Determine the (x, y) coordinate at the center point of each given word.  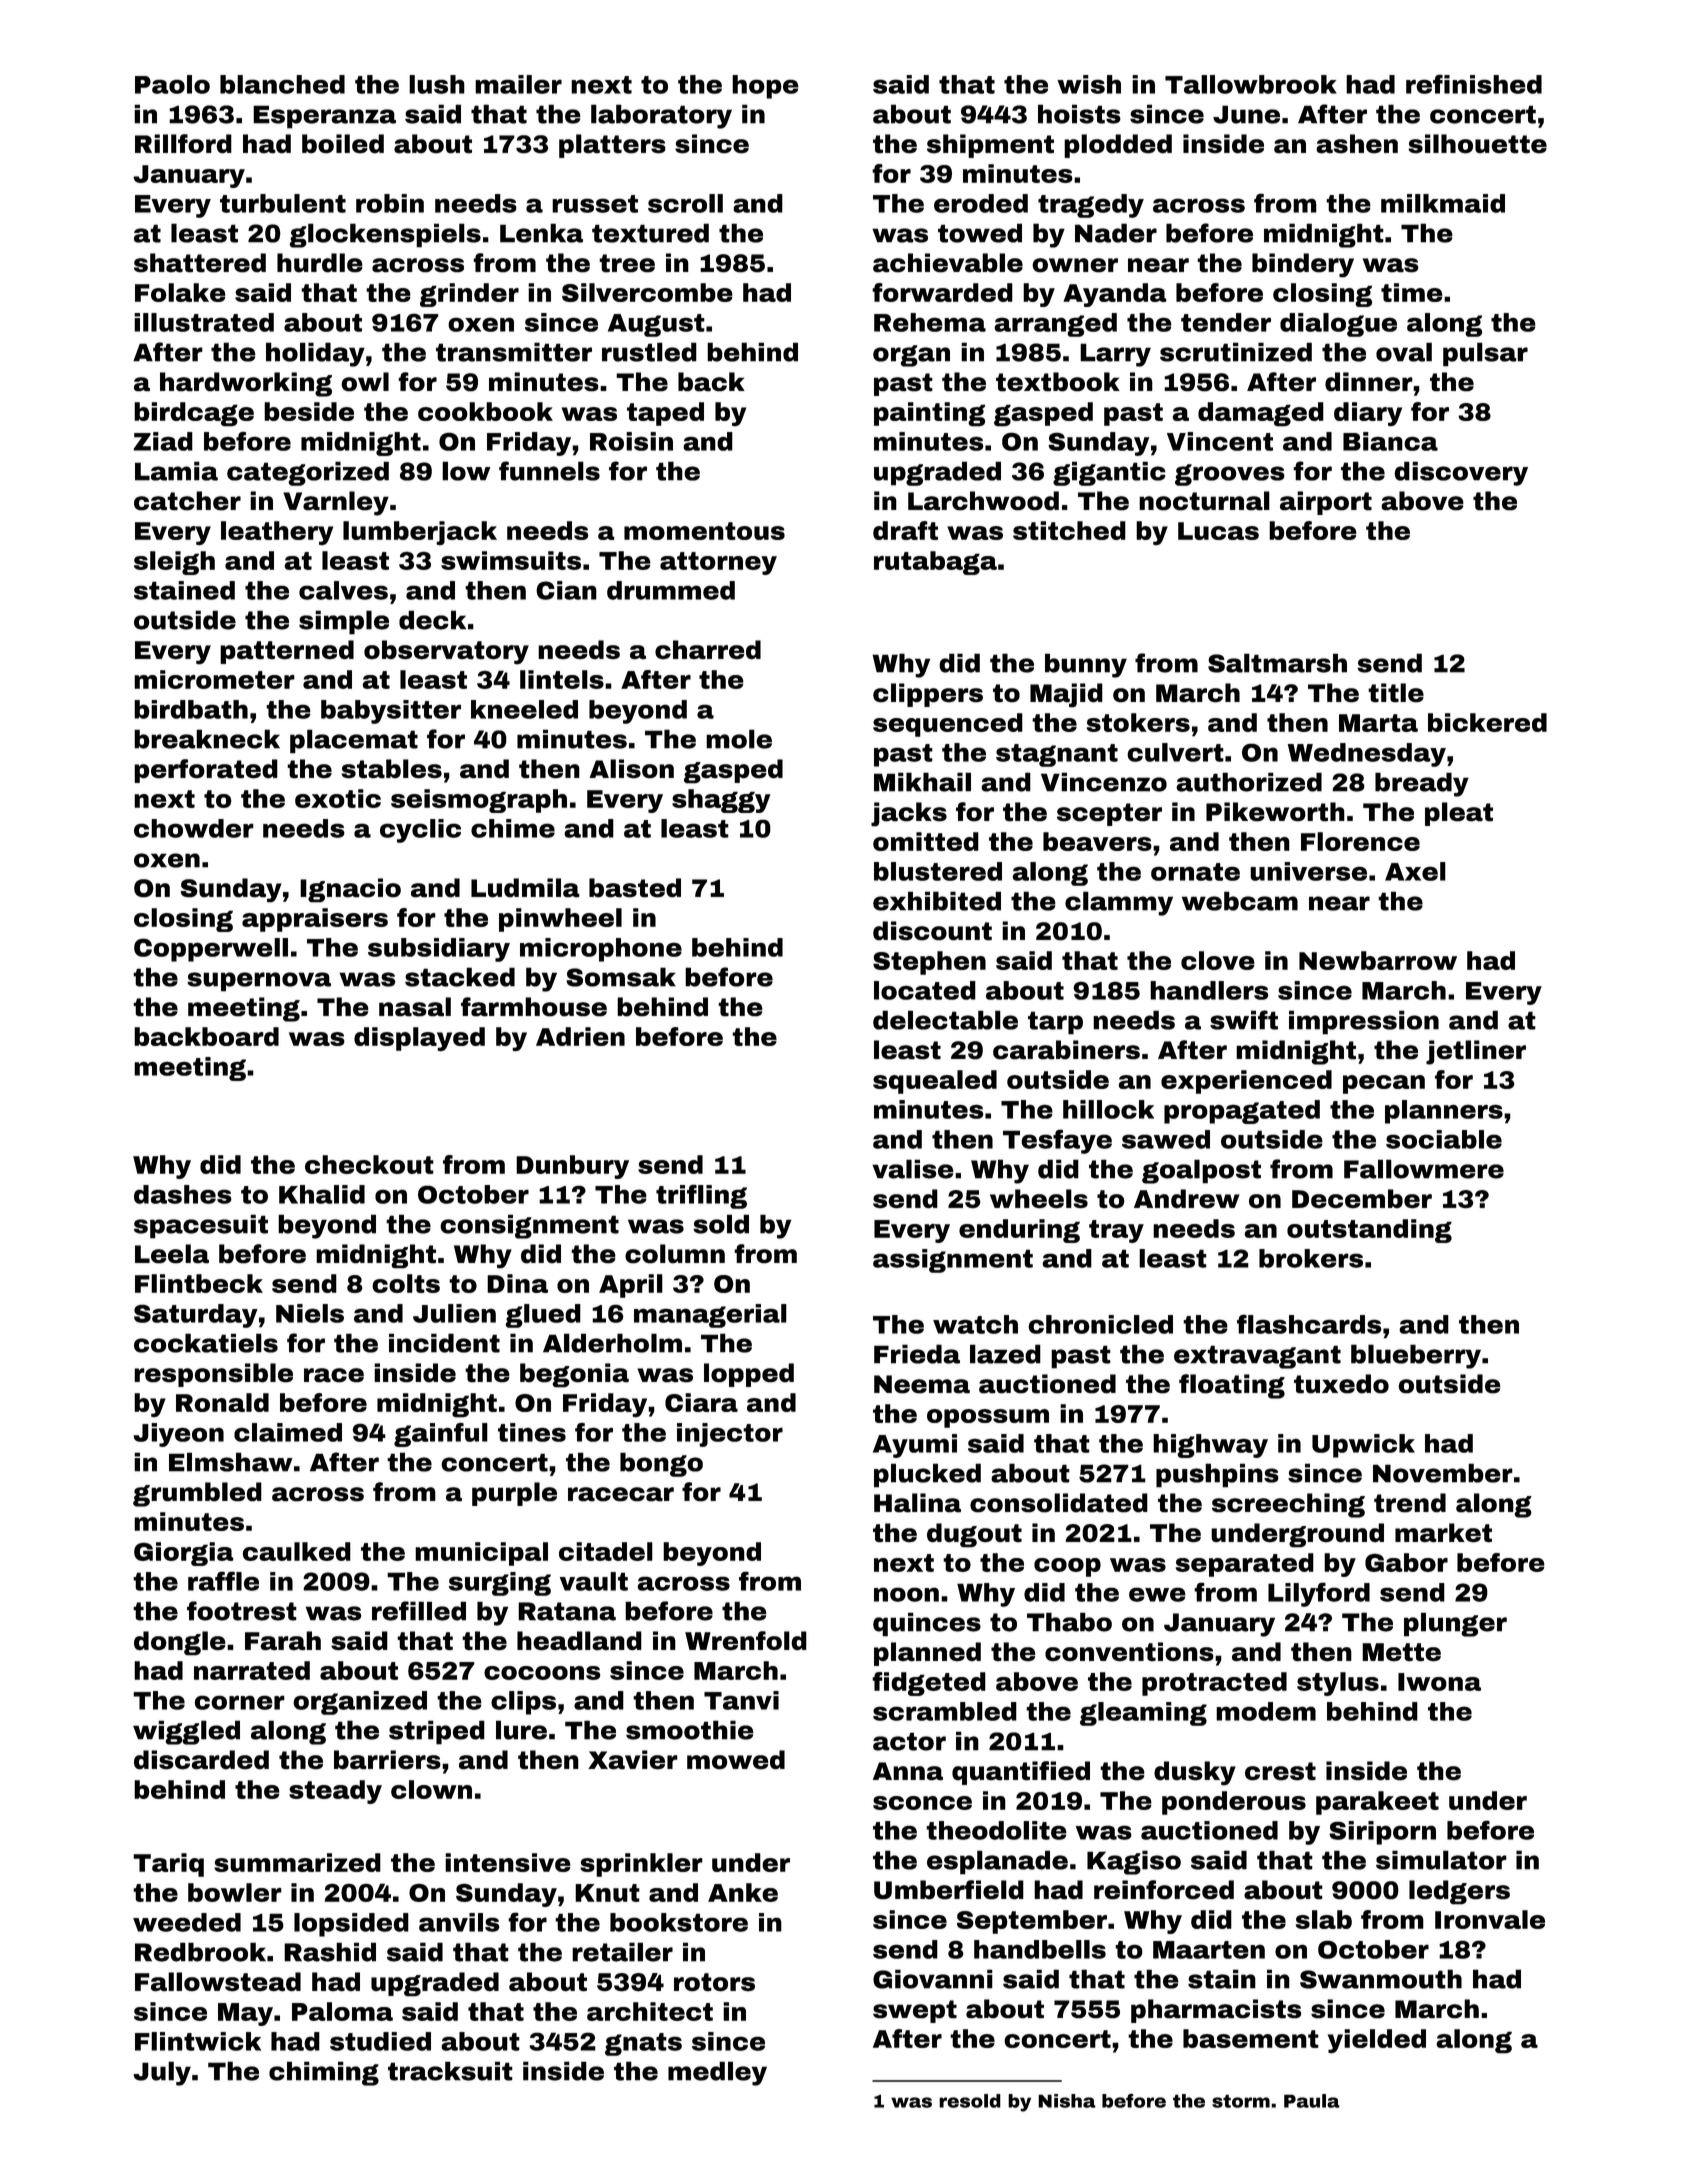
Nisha (1067, 2101)
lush (437, 84)
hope (765, 87)
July (162, 2073)
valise (913, 1169)
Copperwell (211, 950)
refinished (1474, 84)
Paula (1312, 2101)
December (1362, 1199)
